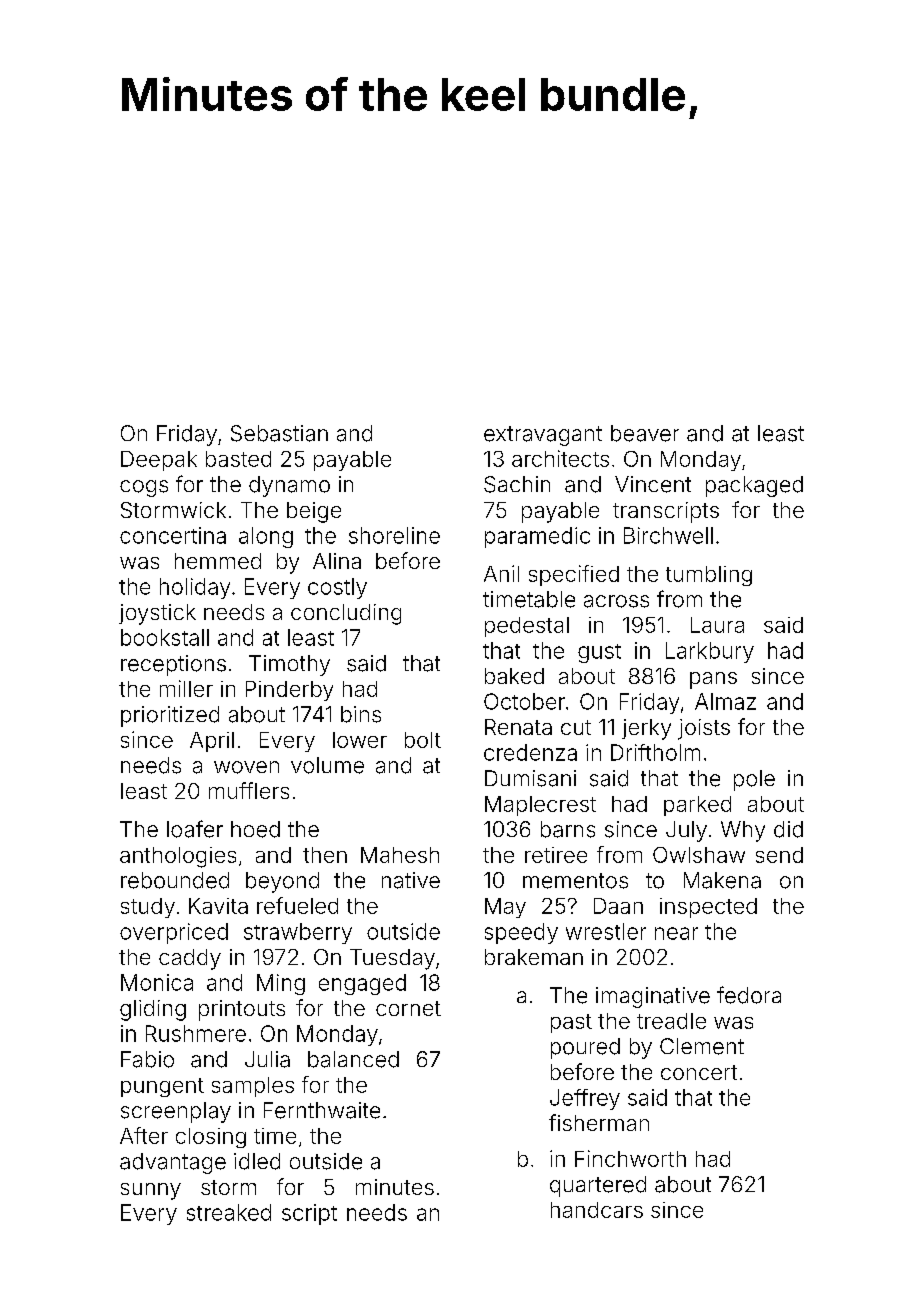 The height and width of the page is (1311, 924). What do you see at coordinates (229, 1212) in the page?
I see `streaked` at bounding box center [229, 1212].
